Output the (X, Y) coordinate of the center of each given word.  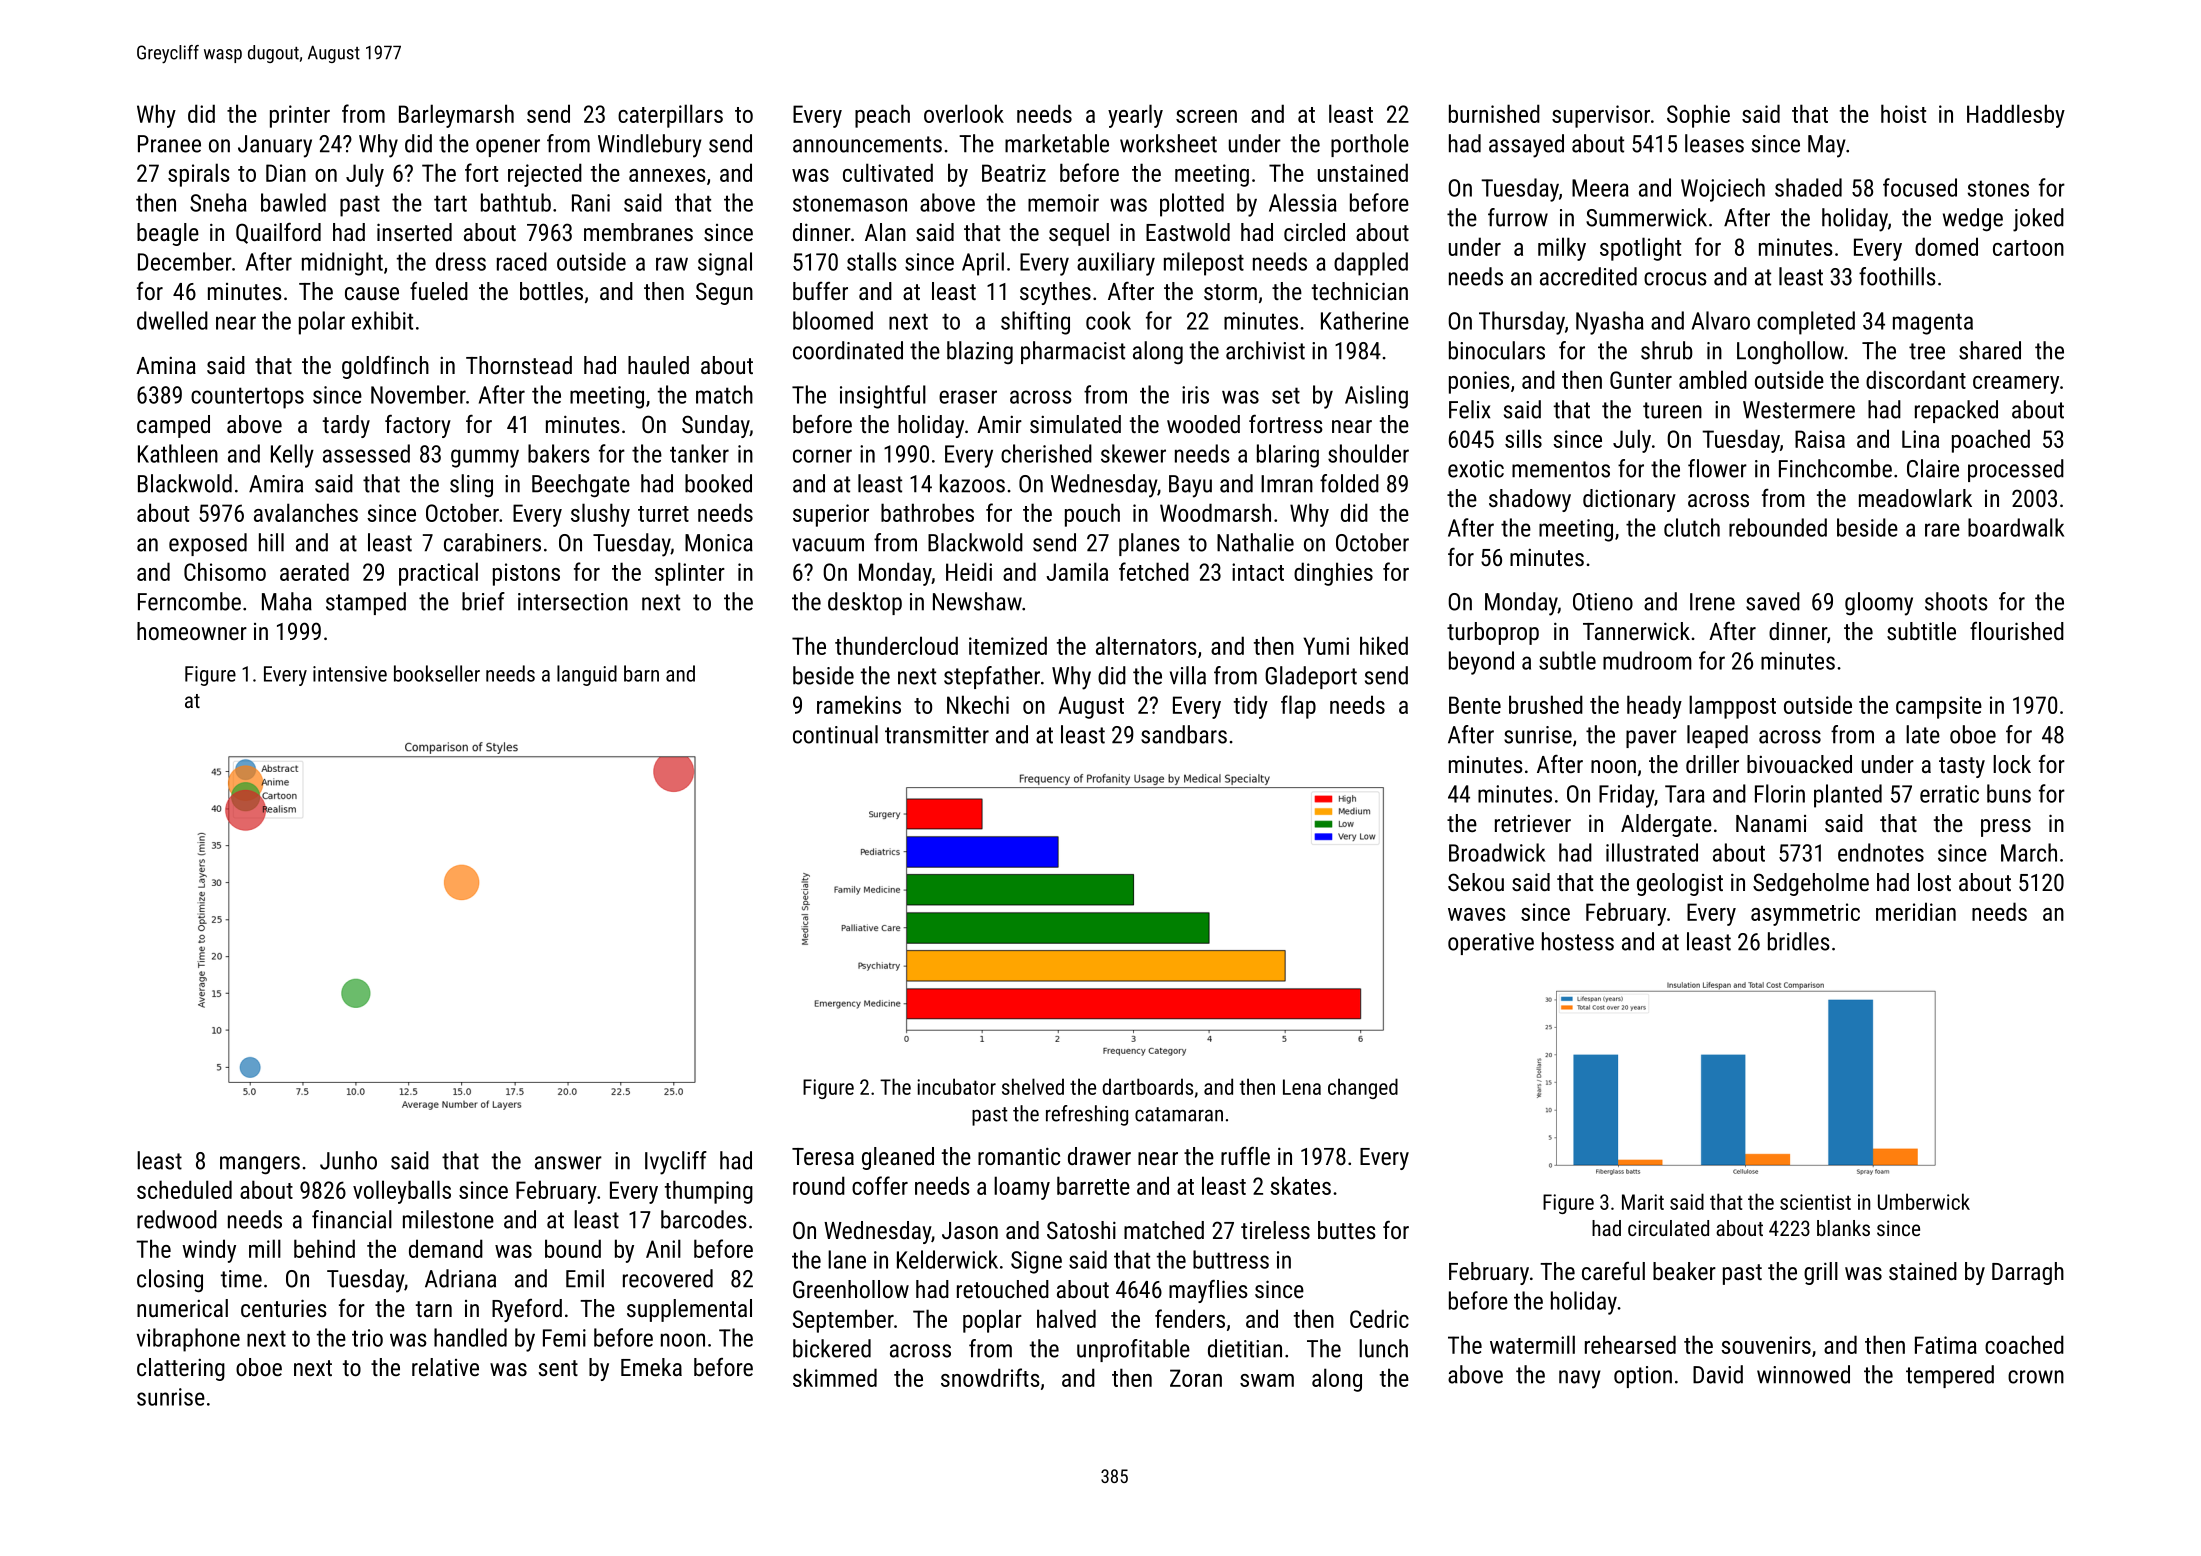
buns (2009, 793)
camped (173, 426)
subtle (1567, 660)
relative (445, 1367)
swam (1267, 1380)
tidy (1251, 707)
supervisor (1601, 116)
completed (1806, 323)
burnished (1494, 113)
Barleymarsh (456, 116)
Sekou (1476, 882)
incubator (956, 1086)
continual (835, 734)
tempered (1950, 1376)
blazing (980, 352)
